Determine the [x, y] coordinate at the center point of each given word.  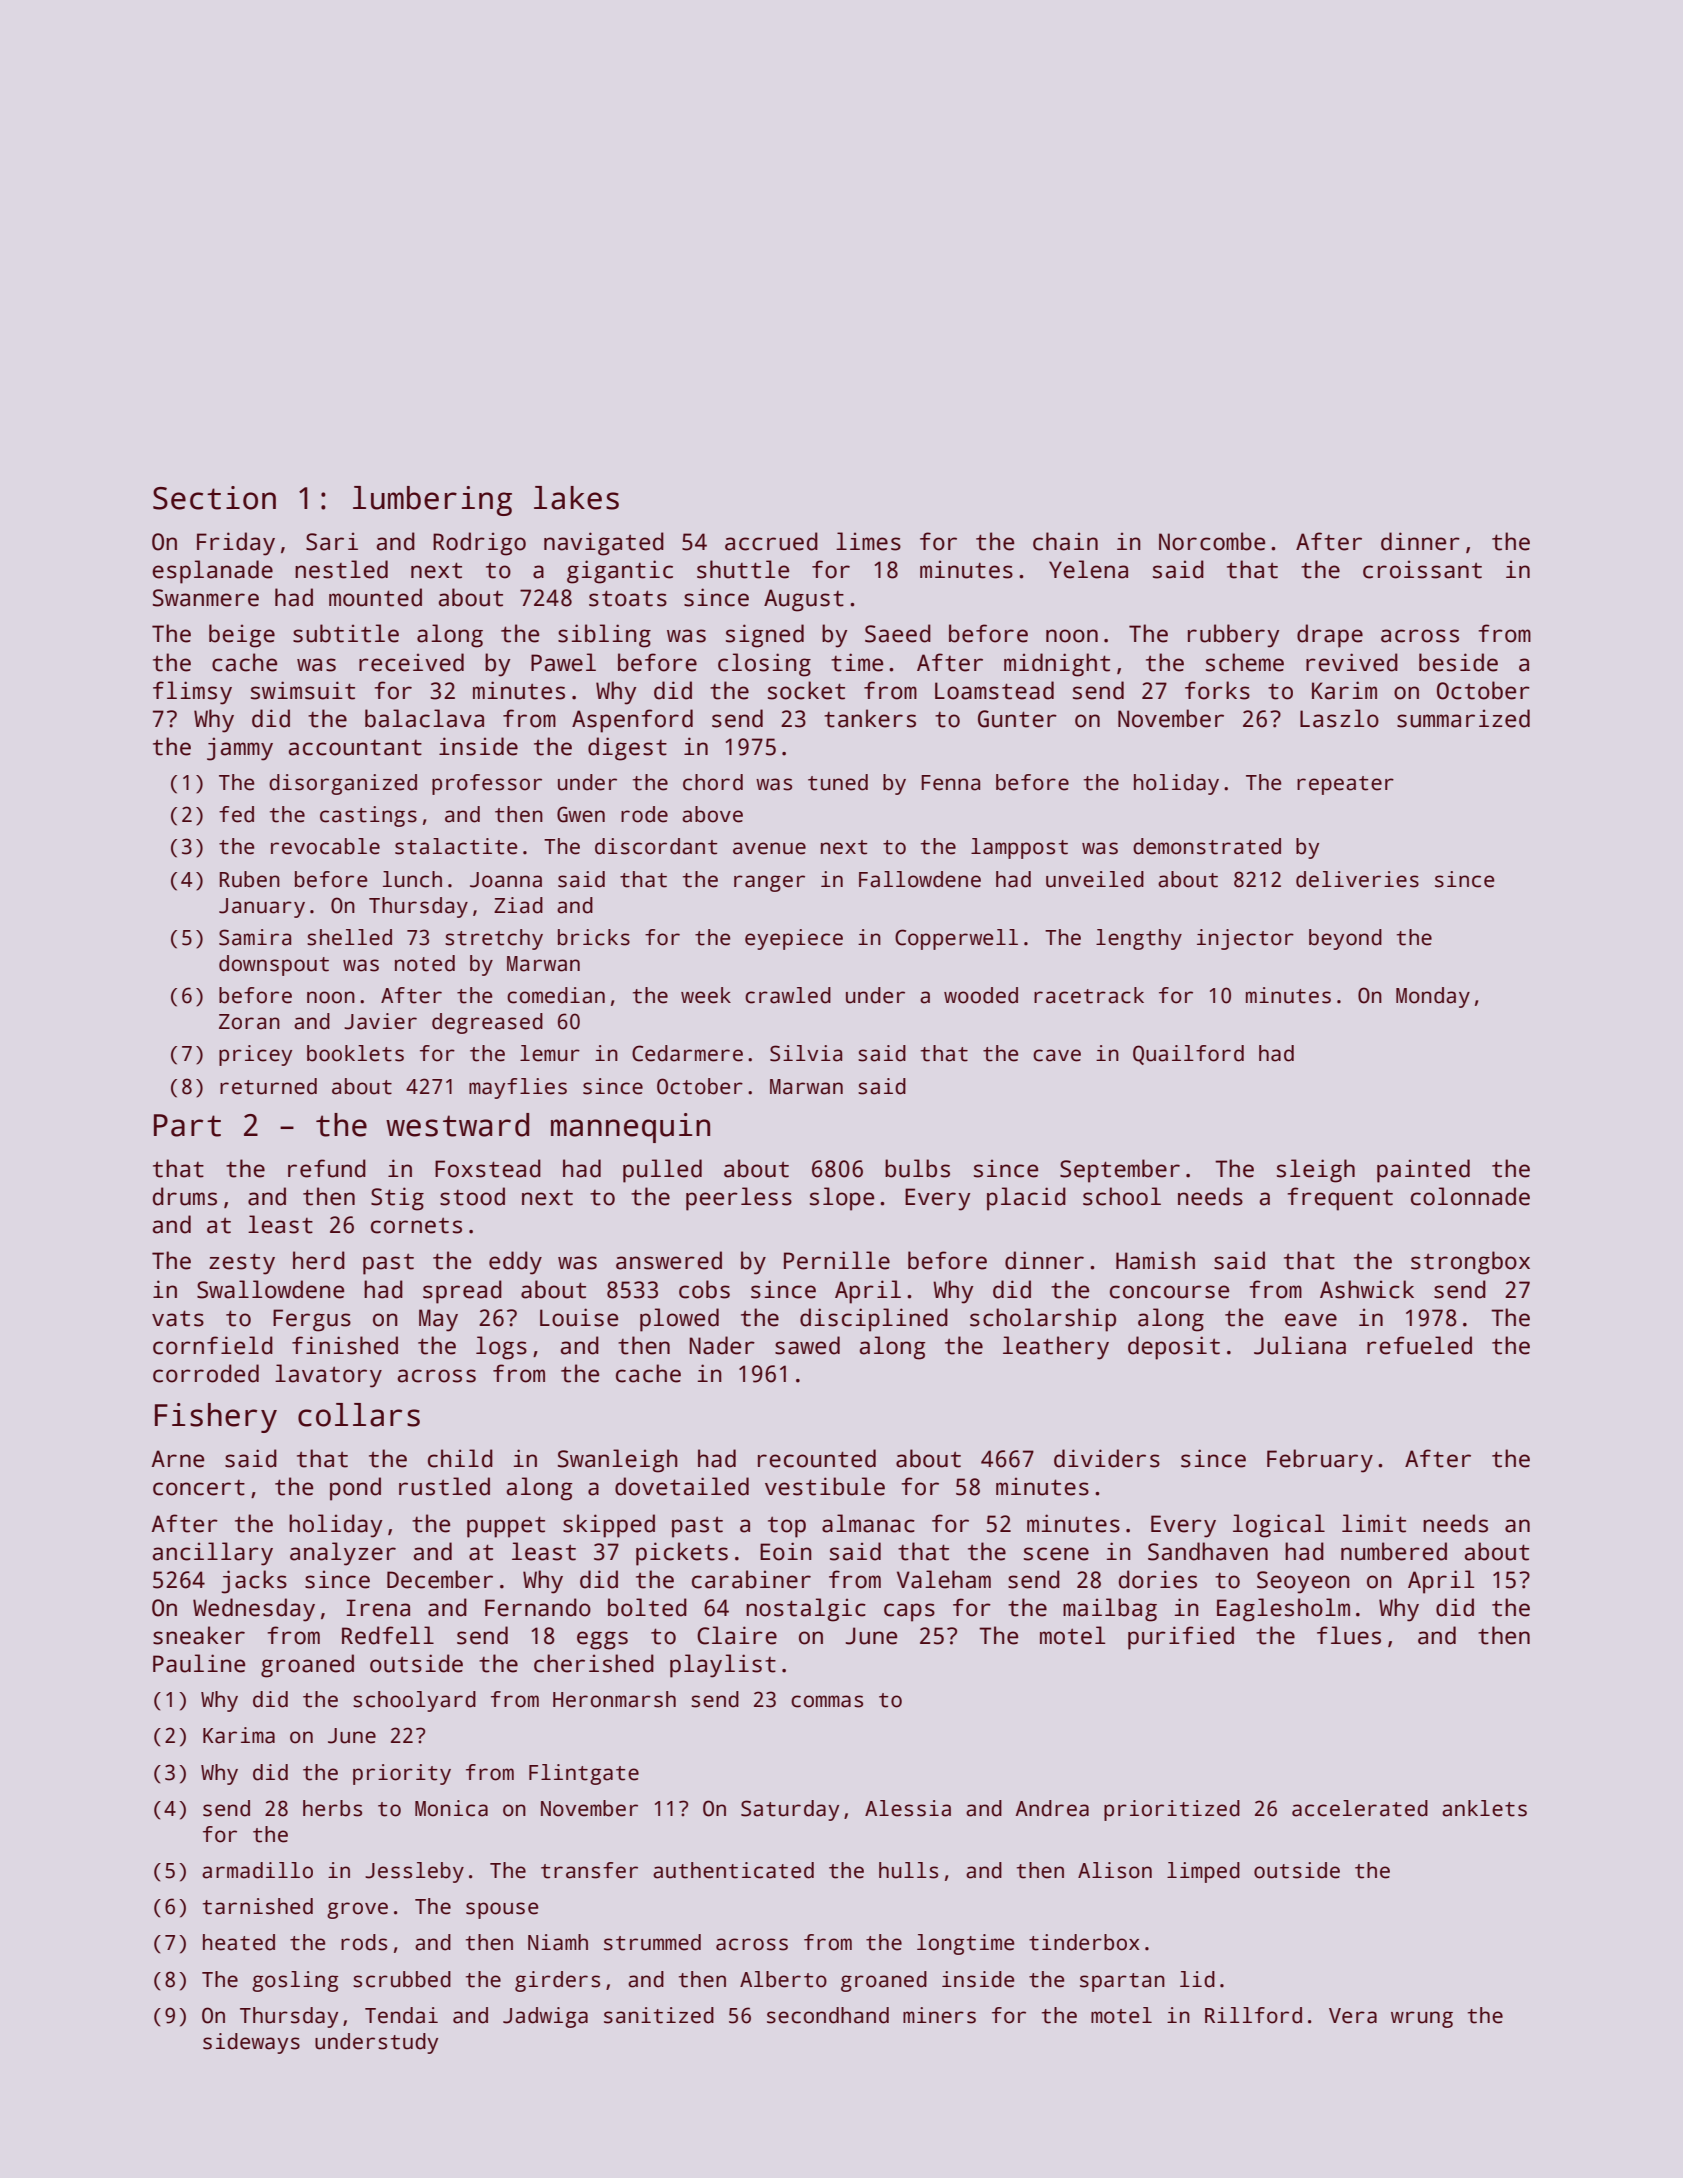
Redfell [388, 1635]
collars [359, 1415]
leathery [1056, 1348]
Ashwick [1367, 1289]
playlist [723, 1666]
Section [214, 498]
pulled [662, 1171]
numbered [1394, 1551]
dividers [1107, 1458]
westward [457, 1125]
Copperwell [956, 939]
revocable [325, 846]
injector [1245, 939]
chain [1065, 541]
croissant [1422, 569]
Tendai [401, 2015]
